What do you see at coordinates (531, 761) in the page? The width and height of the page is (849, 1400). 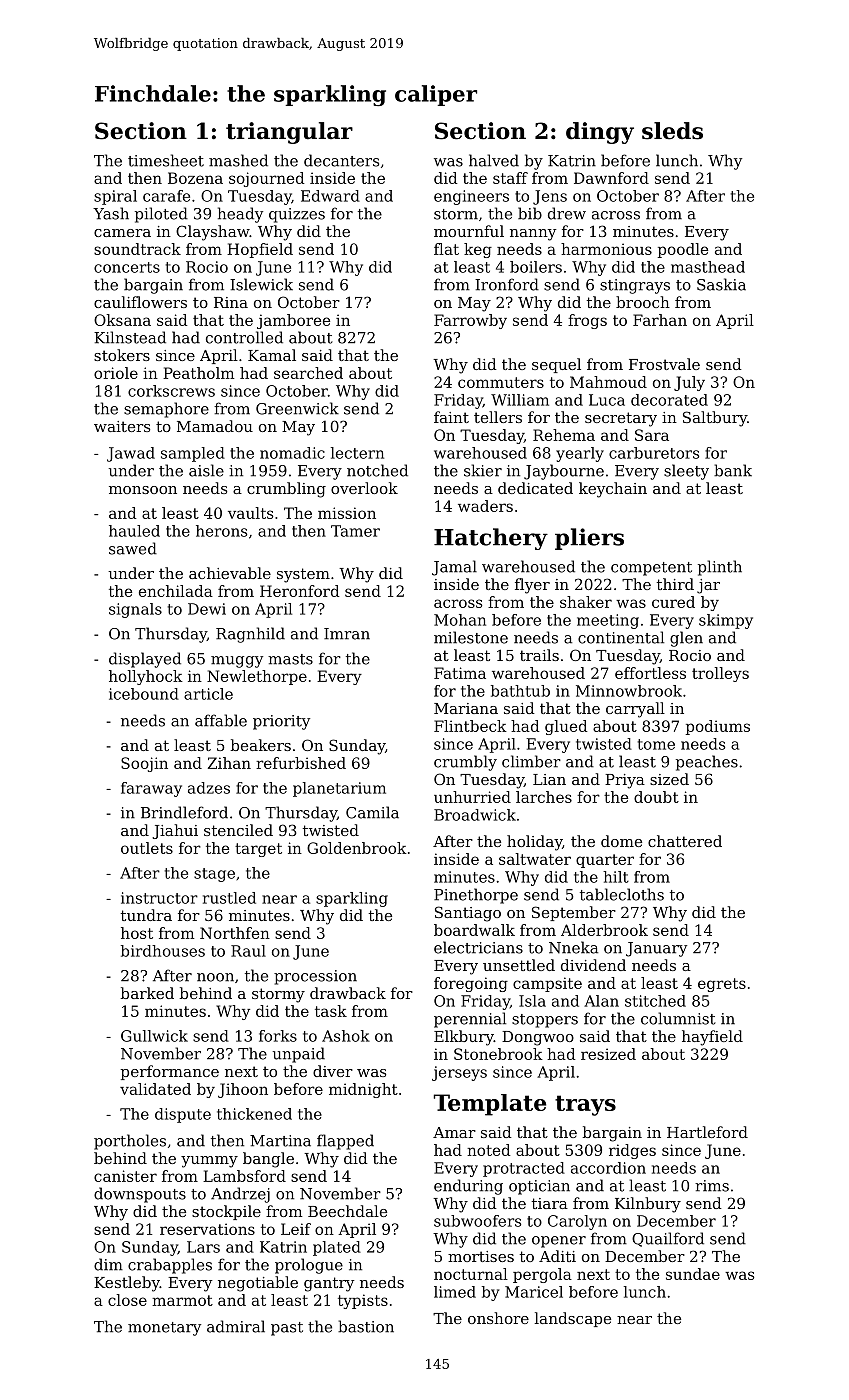 I see `climber` at bounding box center [531, 761].
